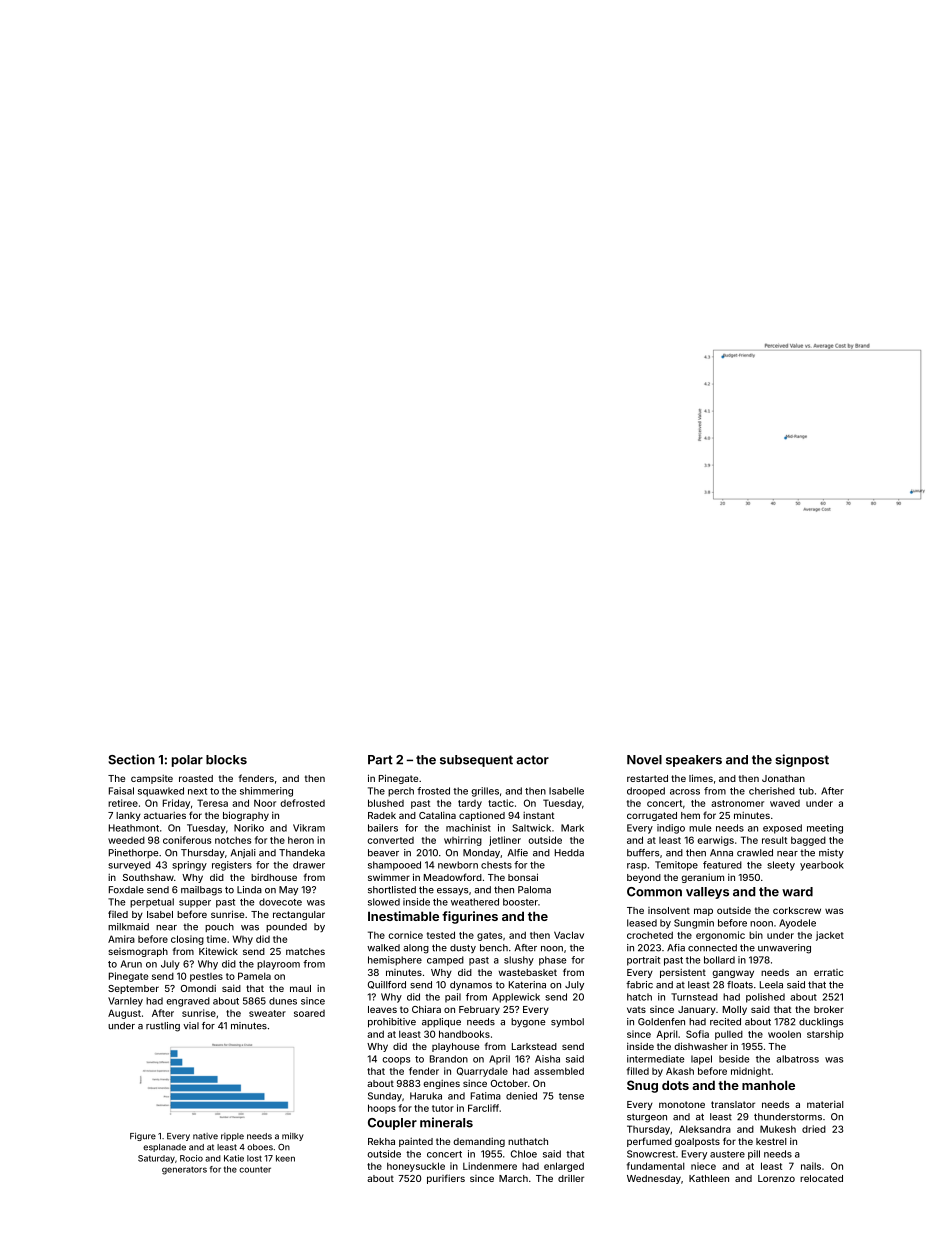  I want to click on Kathleen, so click(709, 1178).
